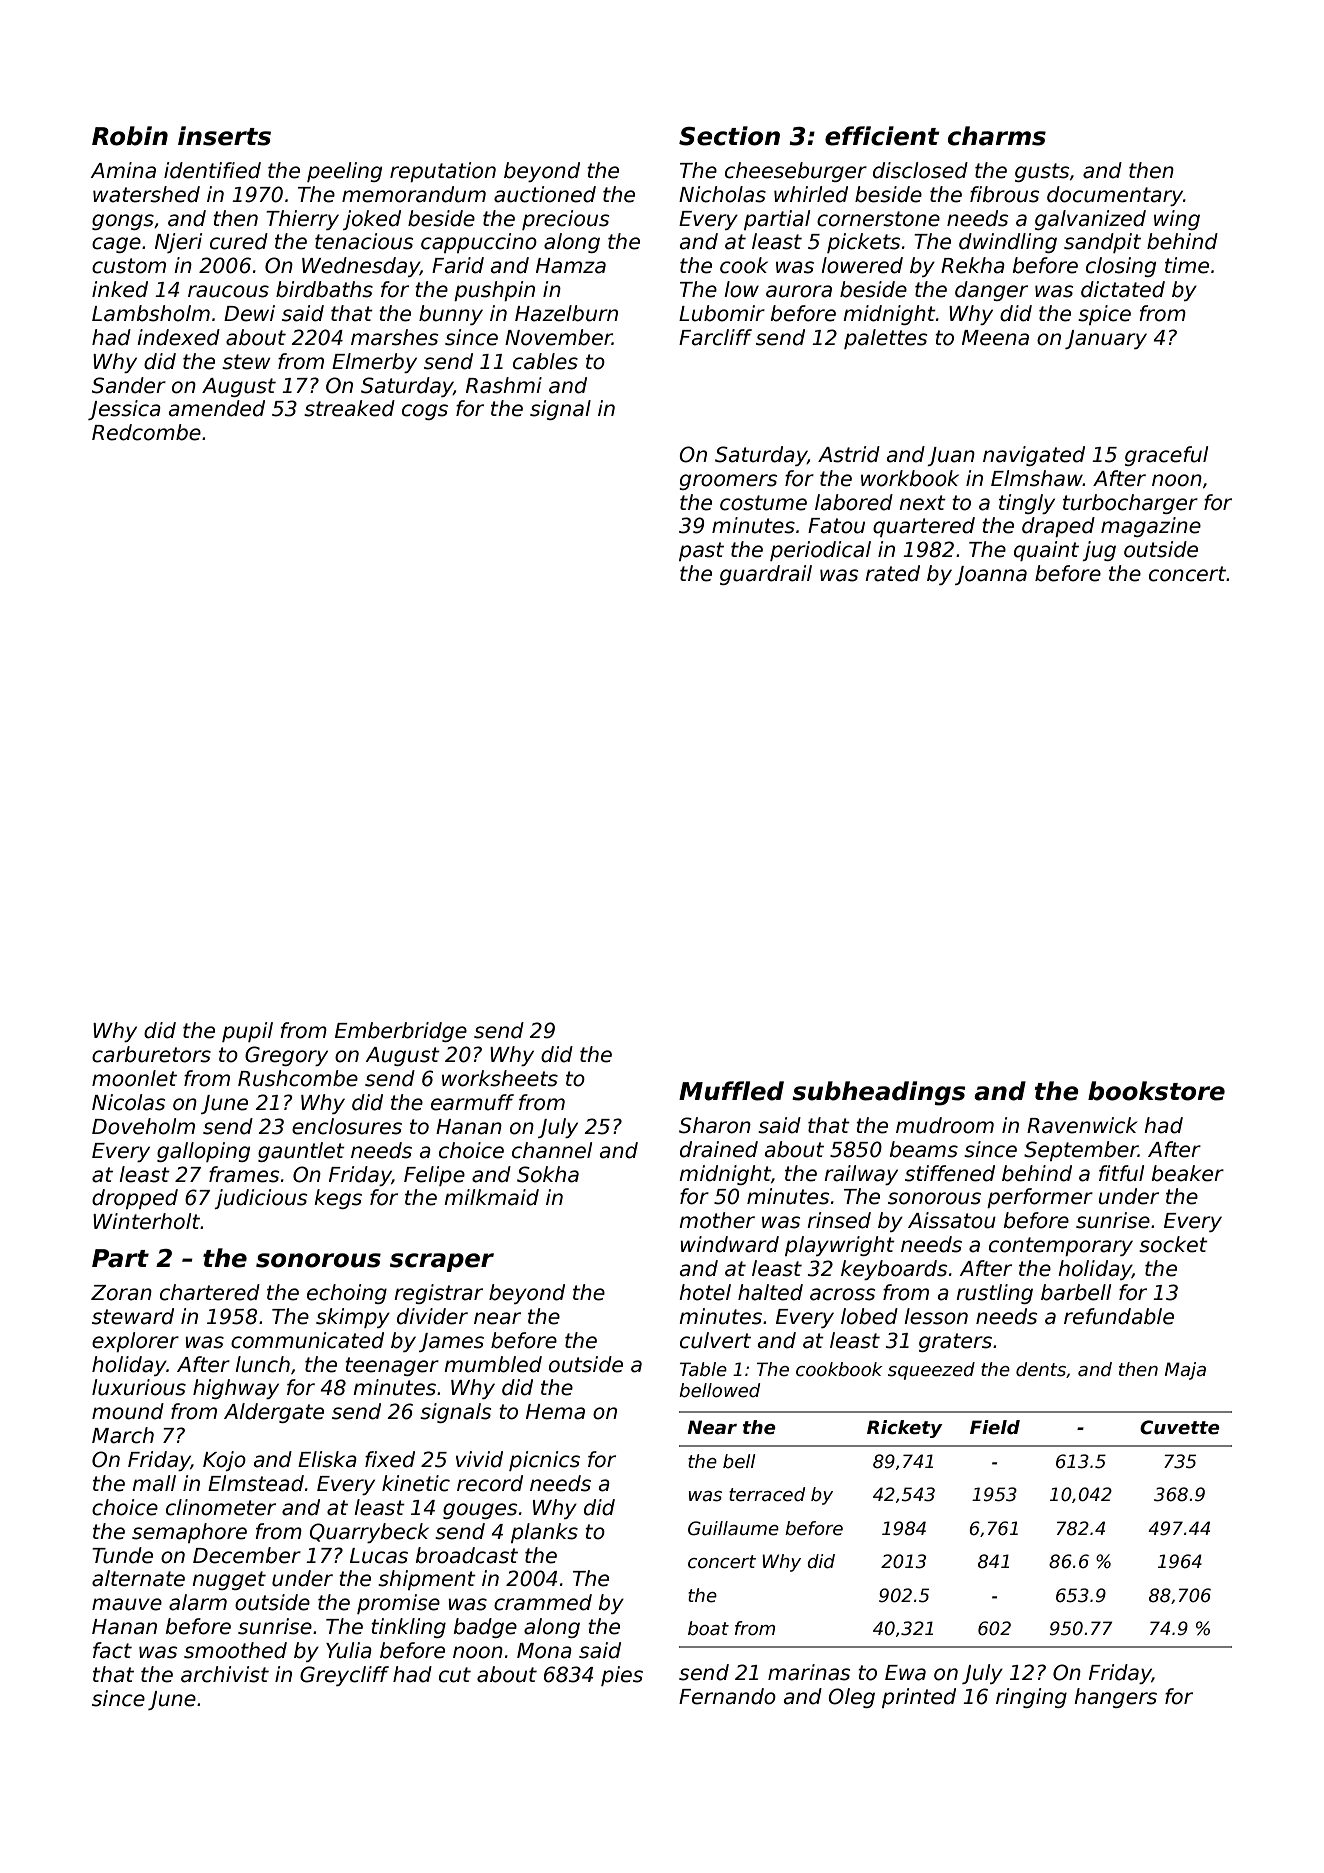 The height and width of the screenshot is (1873, 1324). What do you see at coordinates (878, 1093) in the screenshot?
I see `subheadings` at bounding box center [878, 1093].
